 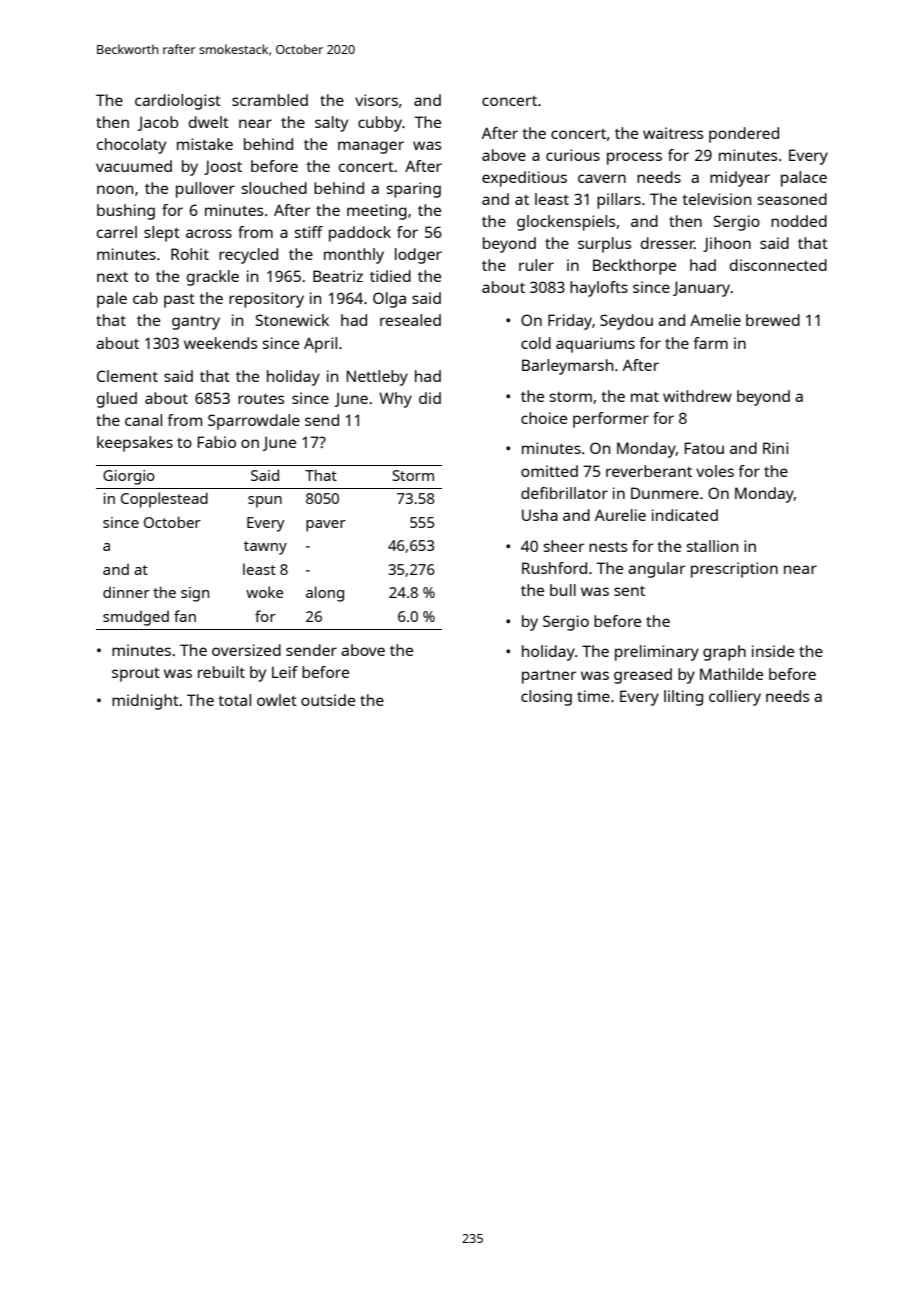 I want to click on Rini, so click(x=775, y=448).
